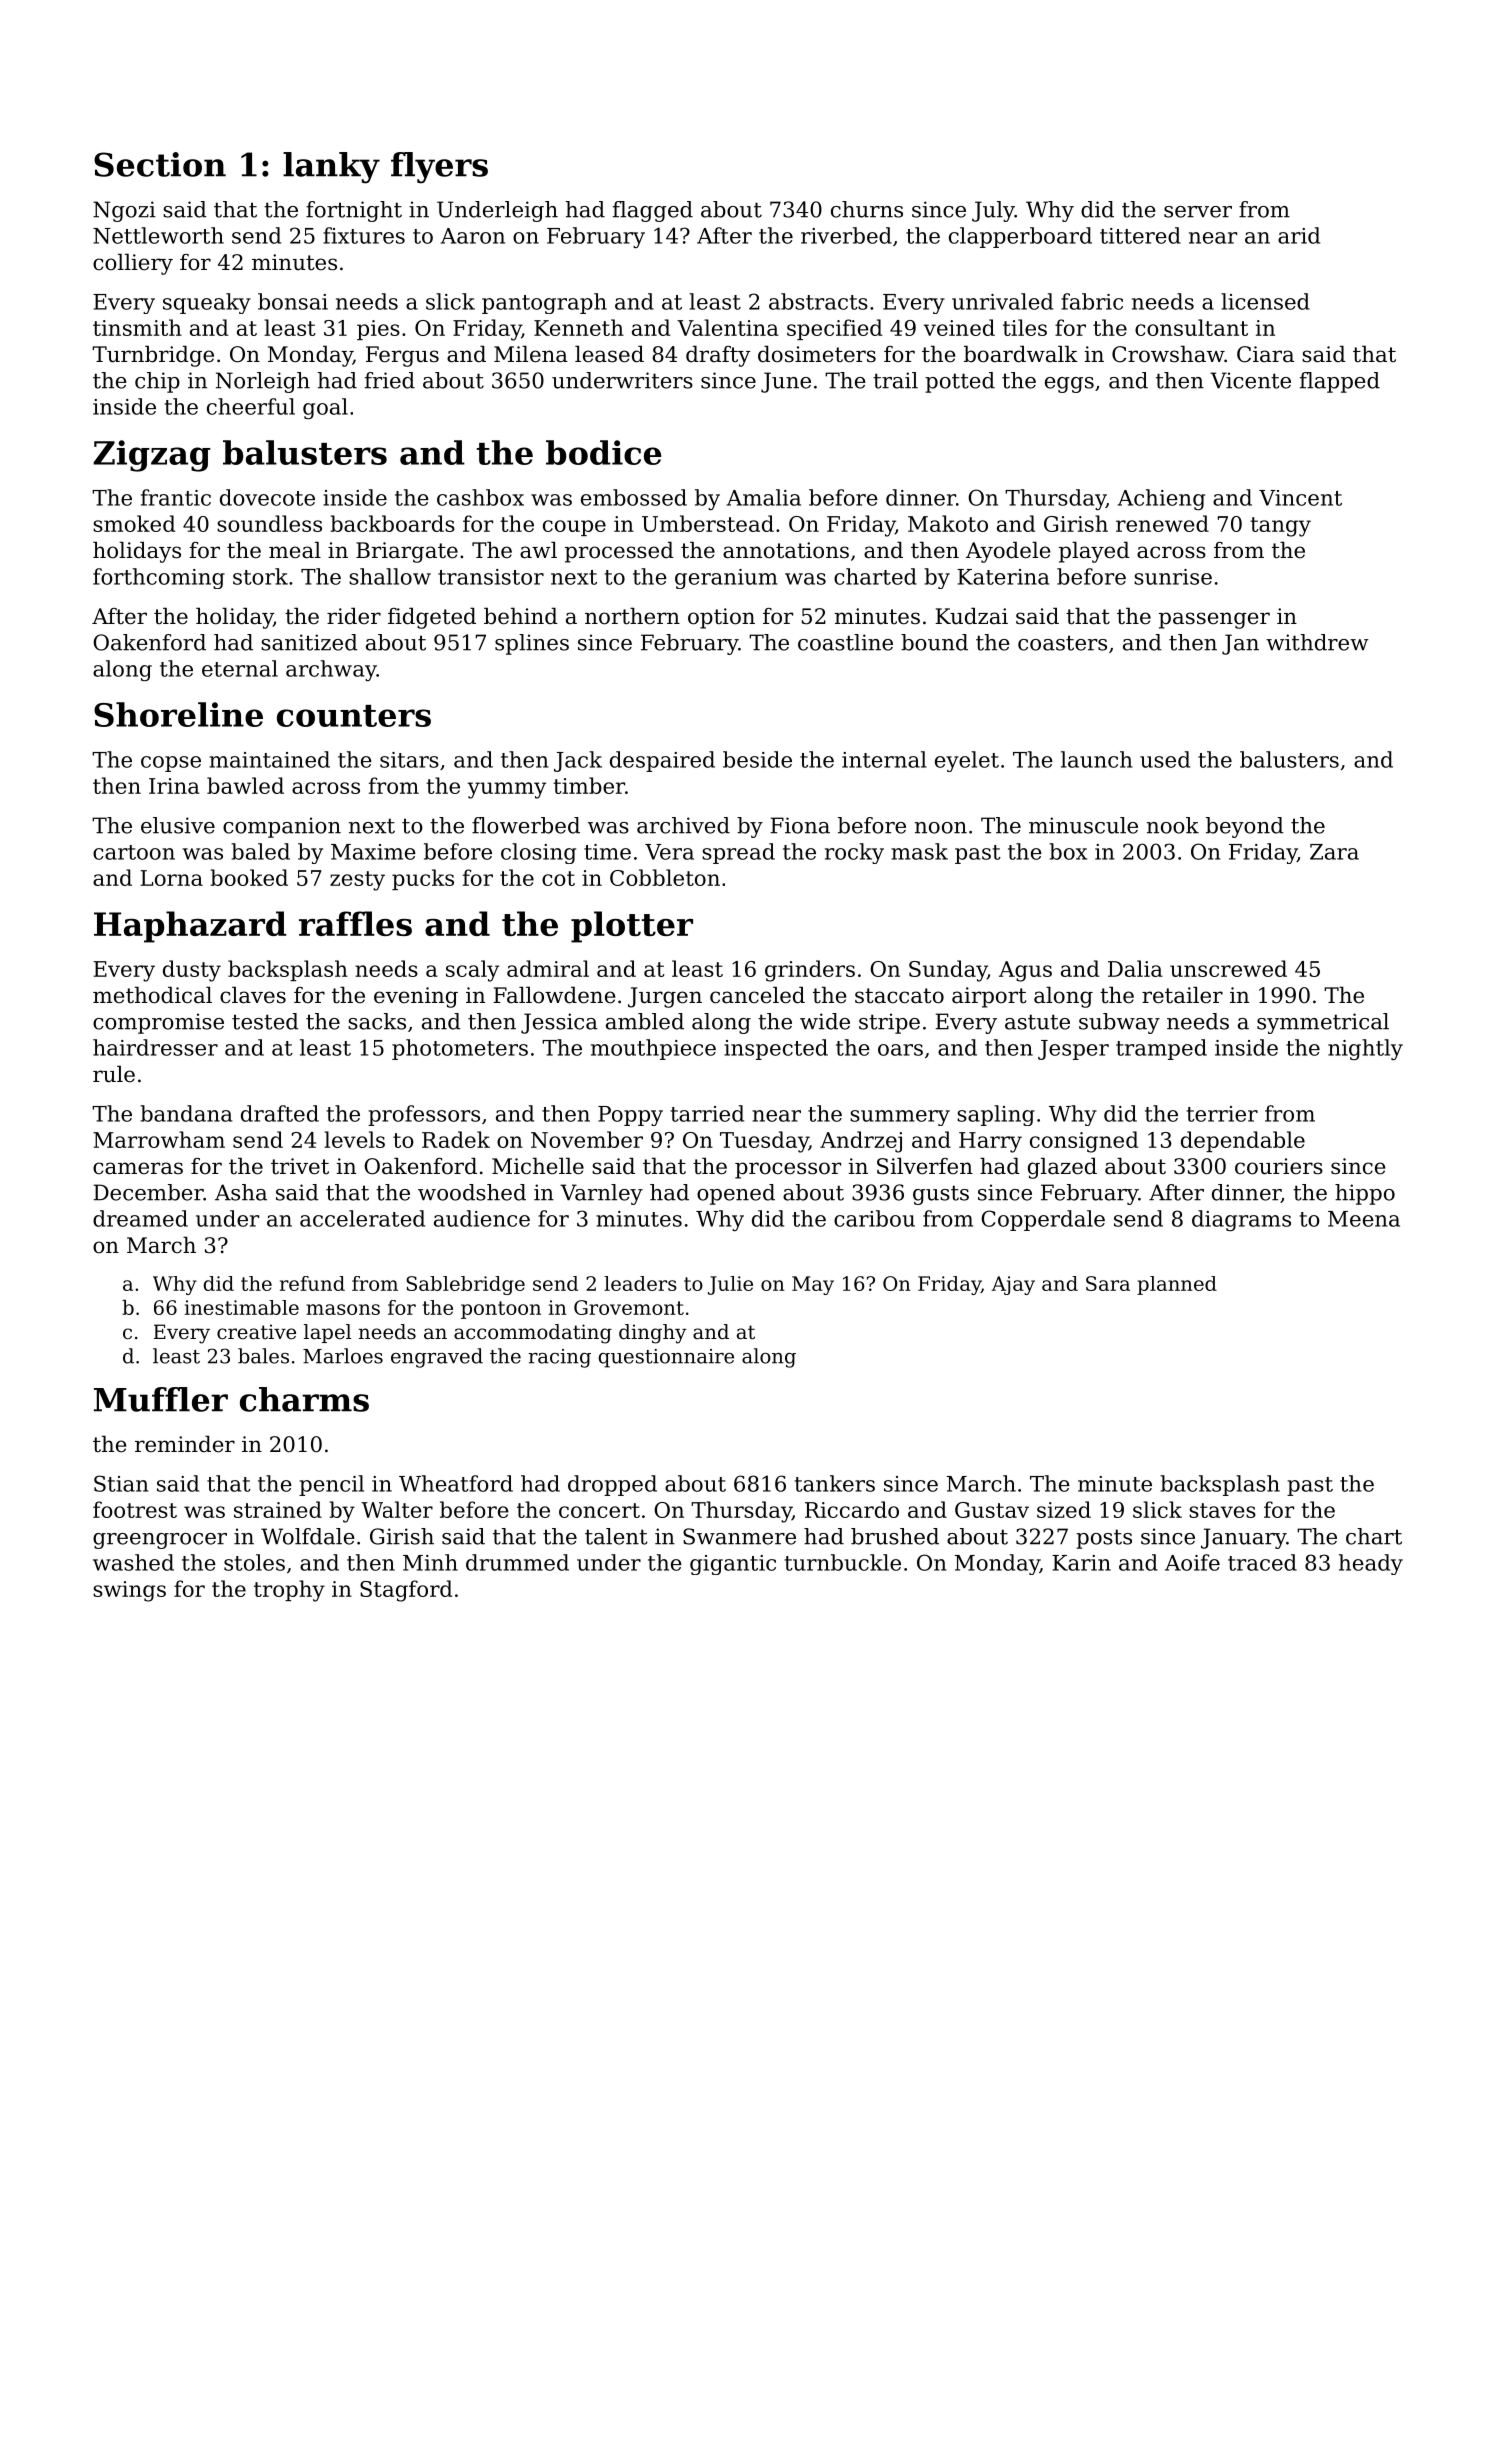 This page has height=2464, width=1496. Describe the element at coordinates (733, 1565) in the page. I see `gigantic` at that location.
